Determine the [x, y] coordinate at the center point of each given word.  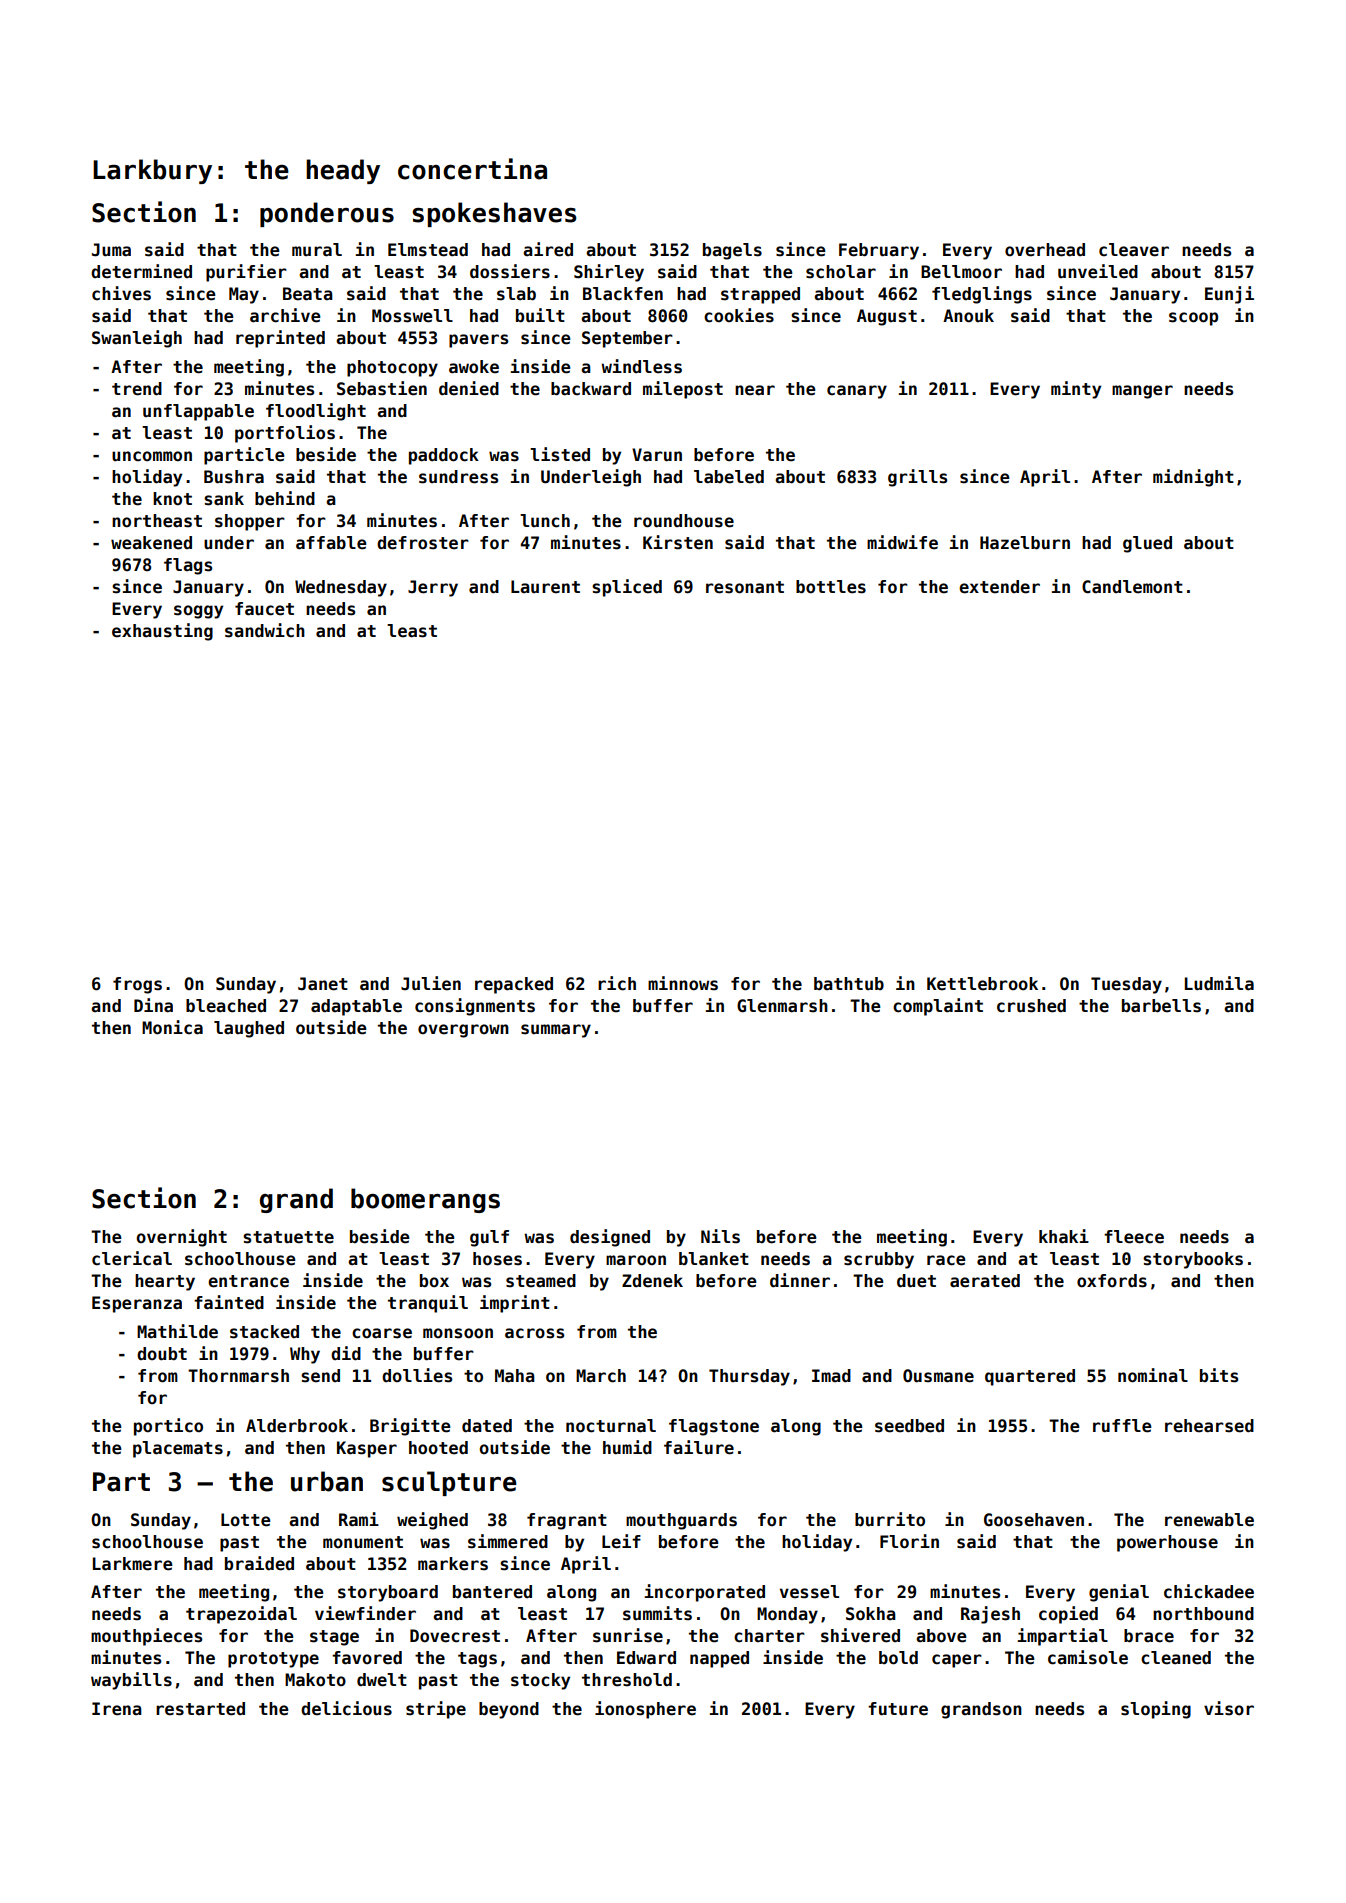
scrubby [879, 1260]
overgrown [463, 1031]
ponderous [327, 214]
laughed [249, 1029]
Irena [117, 1709]
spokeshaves [494, 214]
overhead [1045, 250]
